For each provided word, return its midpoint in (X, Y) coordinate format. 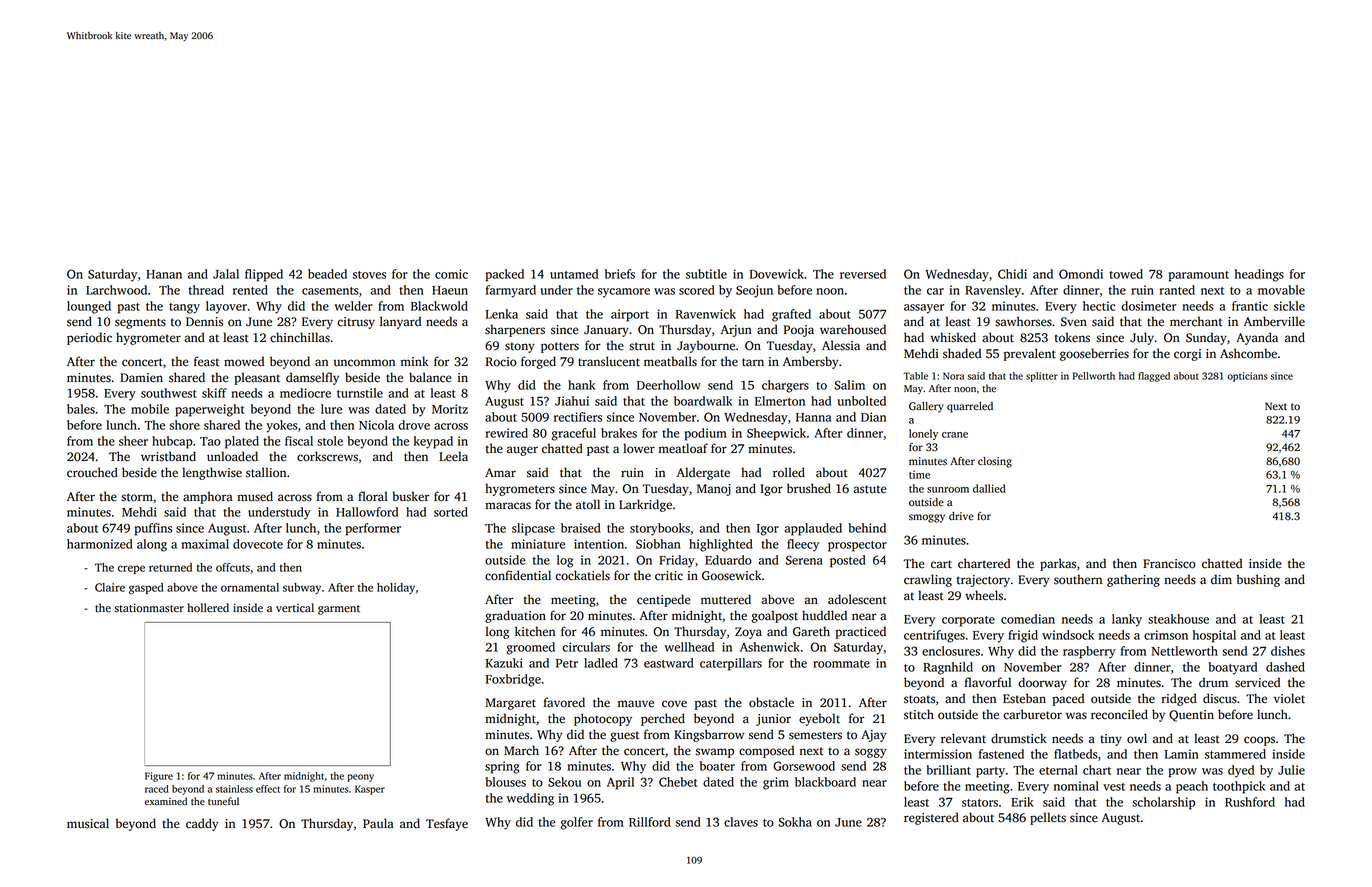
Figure (159, 777)
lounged (89, 307)
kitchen (535, 631)
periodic (89, 338)
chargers (785, 386)
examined (166, 801)
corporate (968, 621)
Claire (110, 587)
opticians (1248, 377)
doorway (1042, 683)
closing (995, 462)
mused (255, 496)
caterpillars (731, 664)
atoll (588, 504)
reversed (863, 274)
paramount (1199, 276)
